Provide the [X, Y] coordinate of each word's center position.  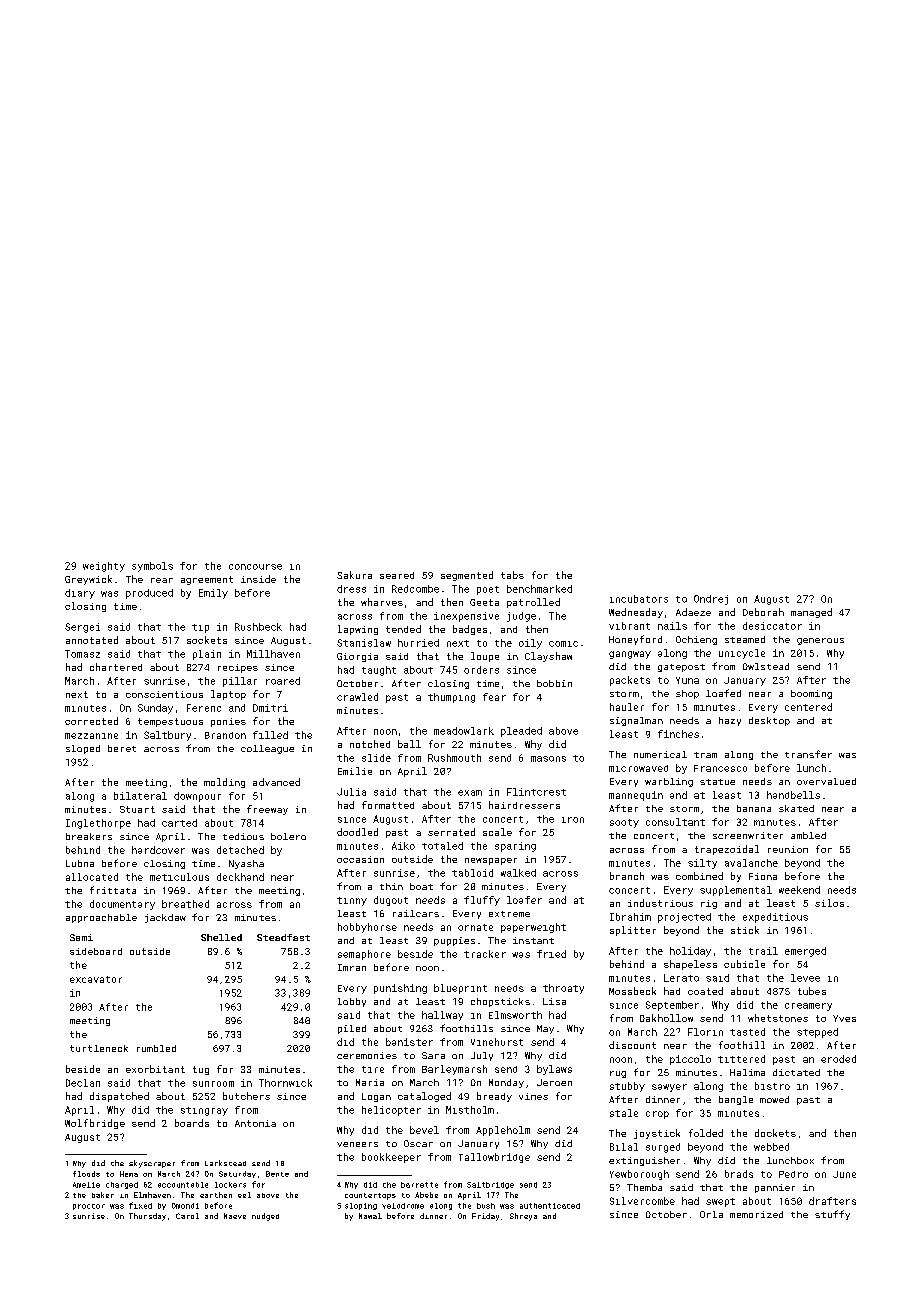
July [482, 1056]
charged [122, 1185]
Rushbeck [258, 627]
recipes [238, 668]
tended [403, 629]
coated [705, 991]
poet [488, 590]
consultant [675, 822]
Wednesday [636, 613]
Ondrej [711, 600]
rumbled [156, 1048]
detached [240, 850]
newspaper [491, 861]
